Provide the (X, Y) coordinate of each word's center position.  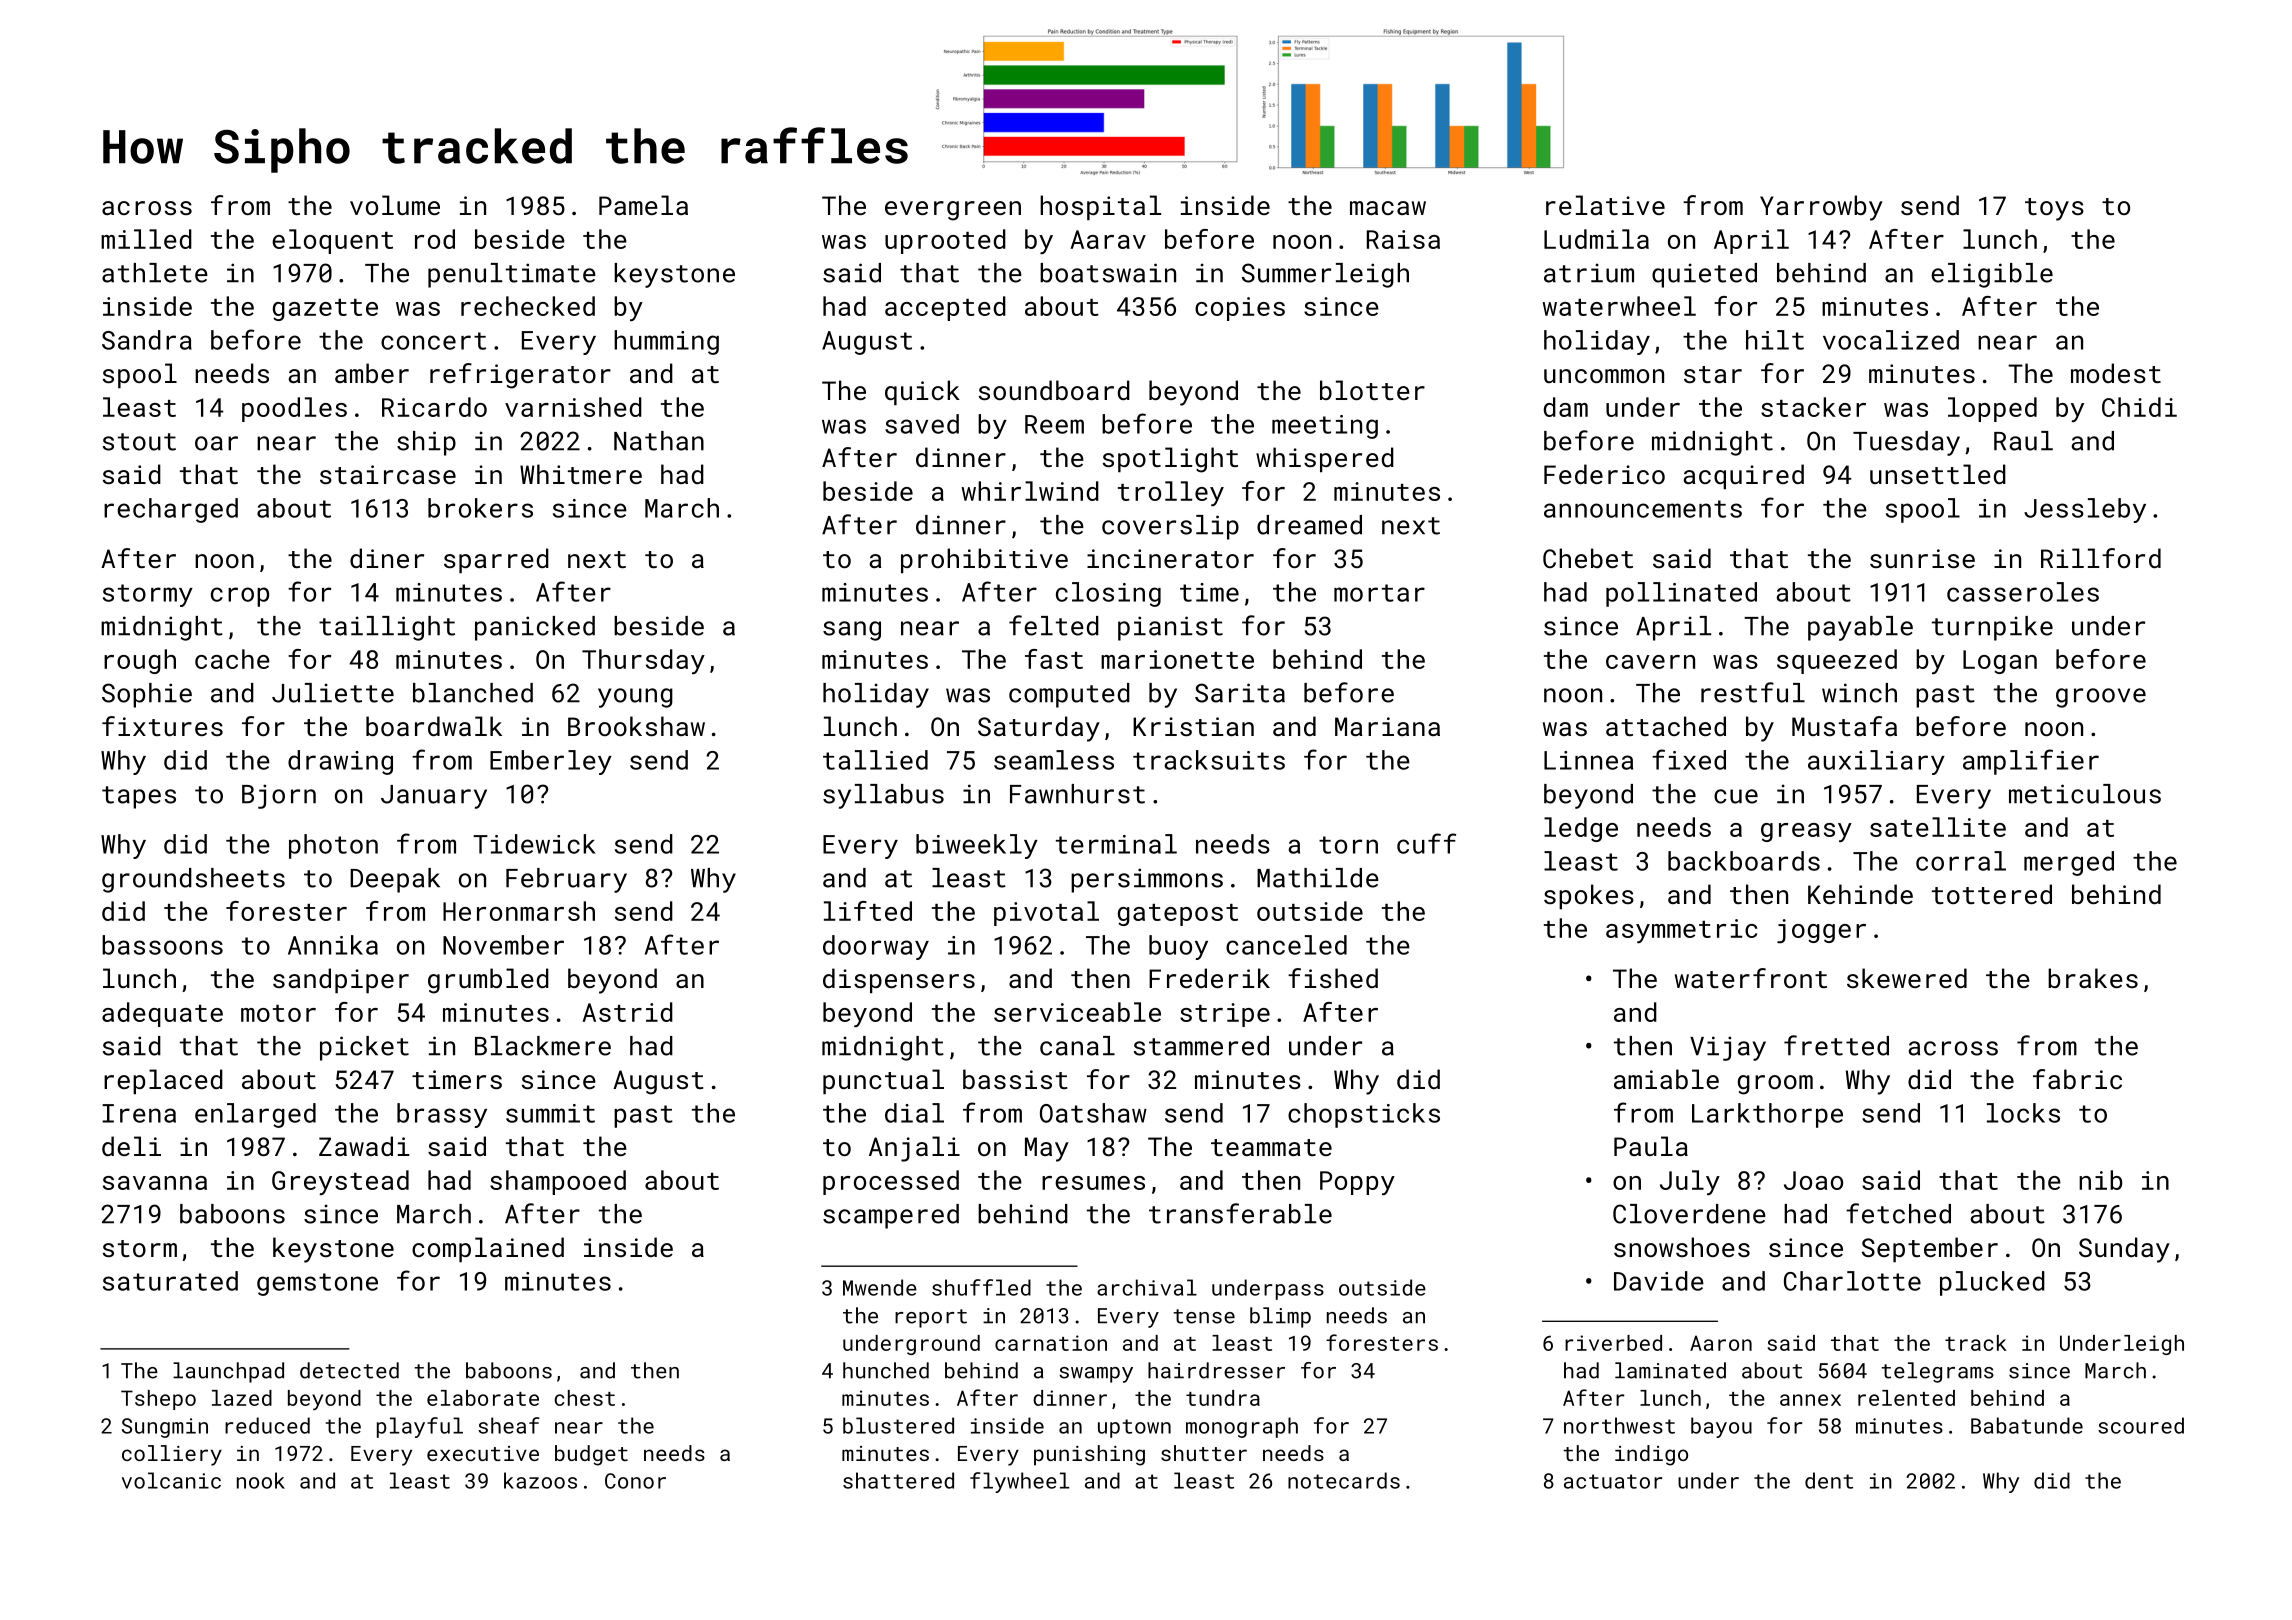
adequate (162, 1014)
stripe (1225, 1015)
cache (232, 659)
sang (852, 631)
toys (2054, 209)
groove (2101, 698)
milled (146, 239)
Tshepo (158, 1400)
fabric (2077, 1079)
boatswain (1108, 273)
